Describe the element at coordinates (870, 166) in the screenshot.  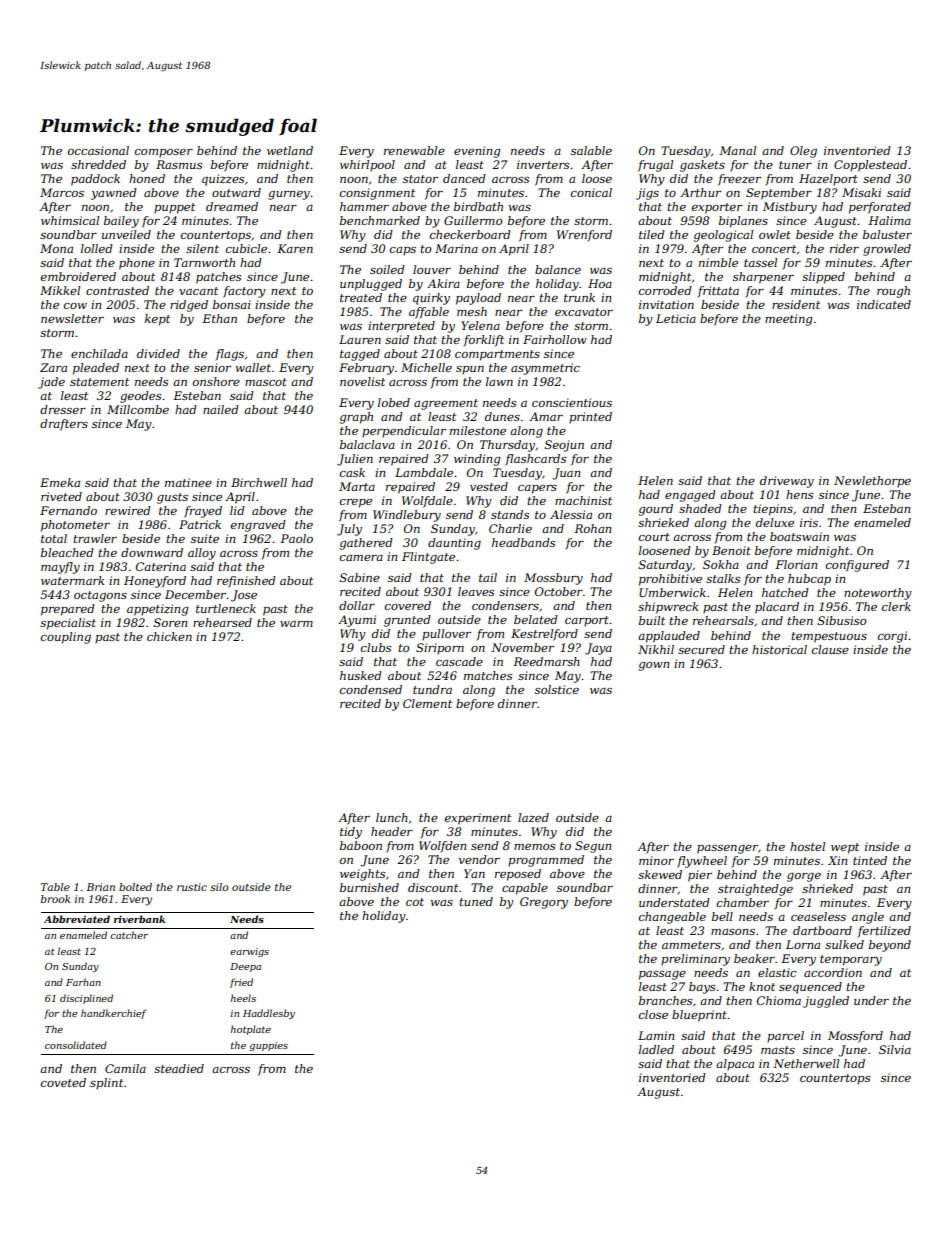
I see `Copplestead` at that location.
